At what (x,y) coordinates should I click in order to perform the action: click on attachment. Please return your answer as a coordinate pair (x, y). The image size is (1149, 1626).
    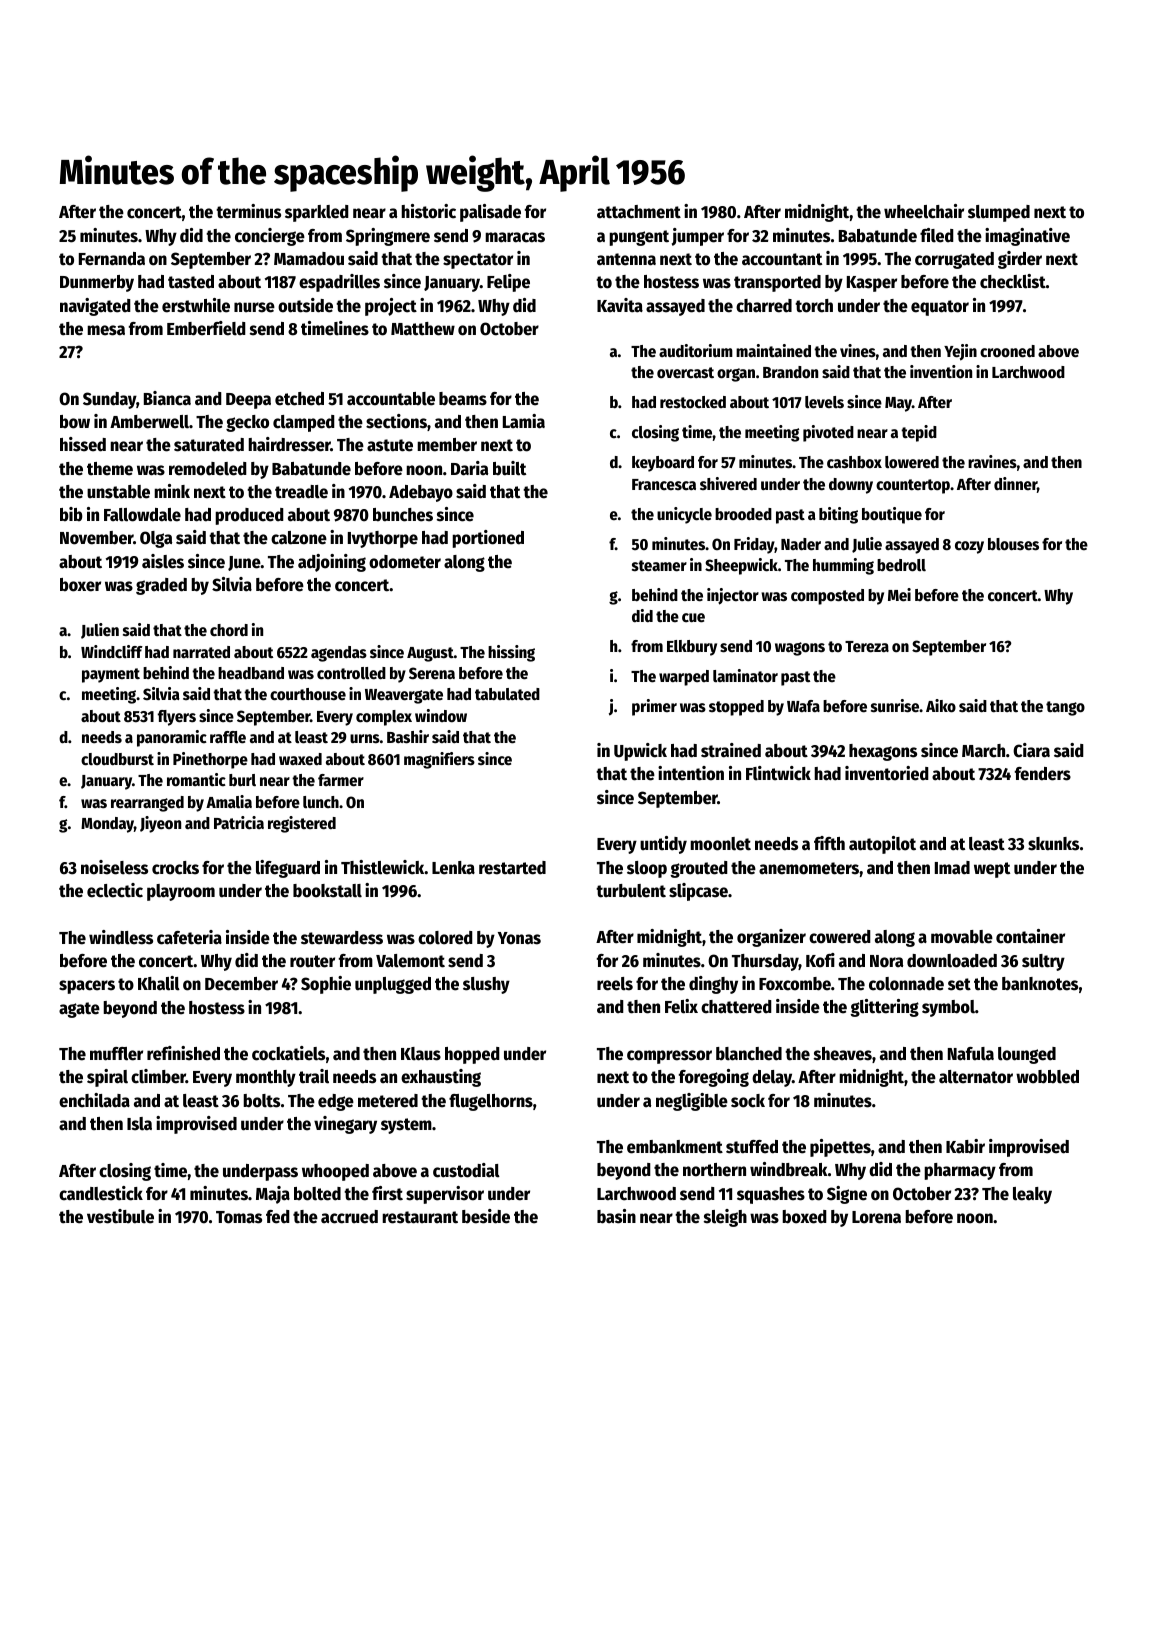
    Looking at the image, I should click on (639, 212).
